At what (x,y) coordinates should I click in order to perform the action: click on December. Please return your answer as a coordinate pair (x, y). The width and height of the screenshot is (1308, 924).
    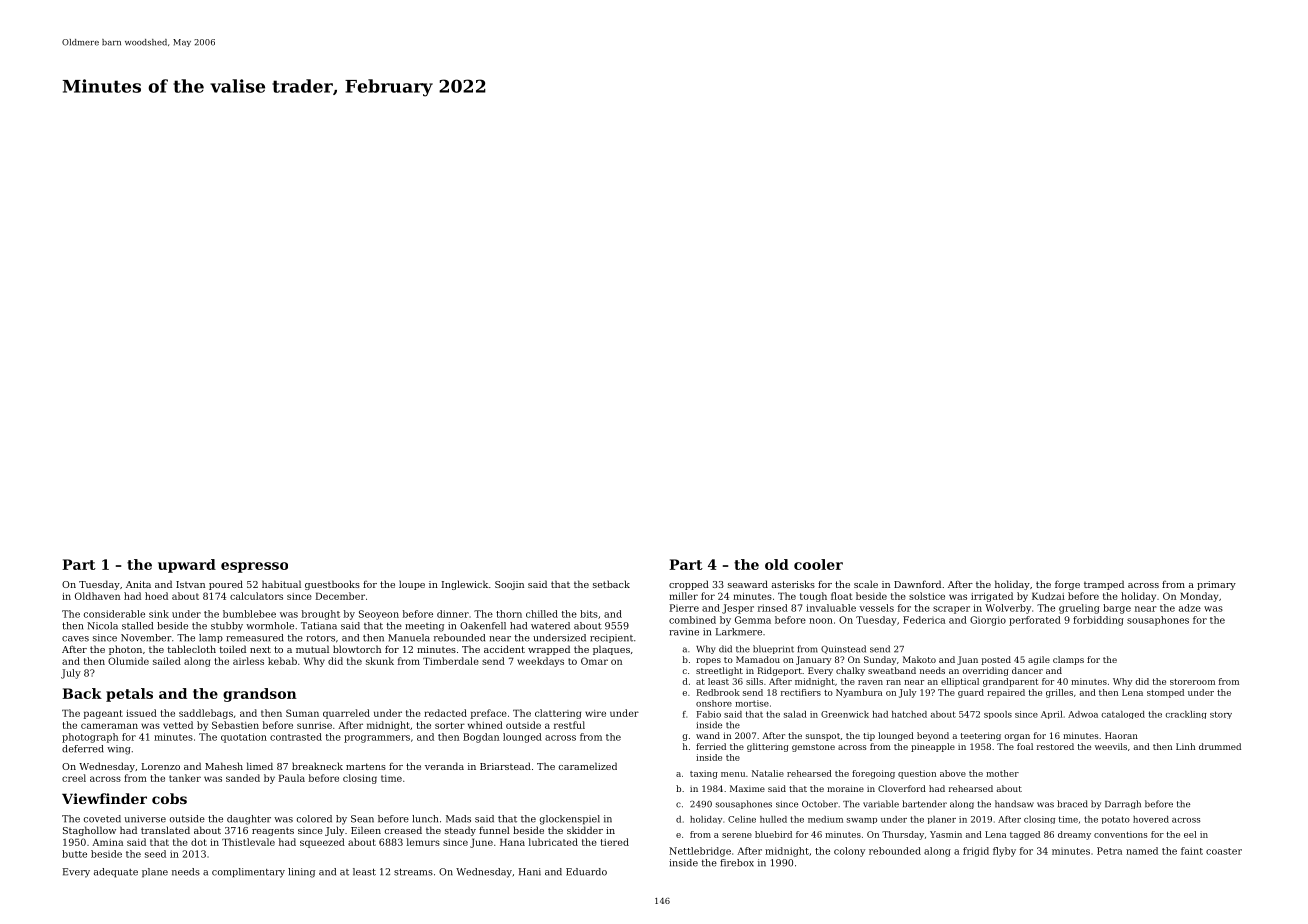
    Looking at the image, I should click on (340, 596).
